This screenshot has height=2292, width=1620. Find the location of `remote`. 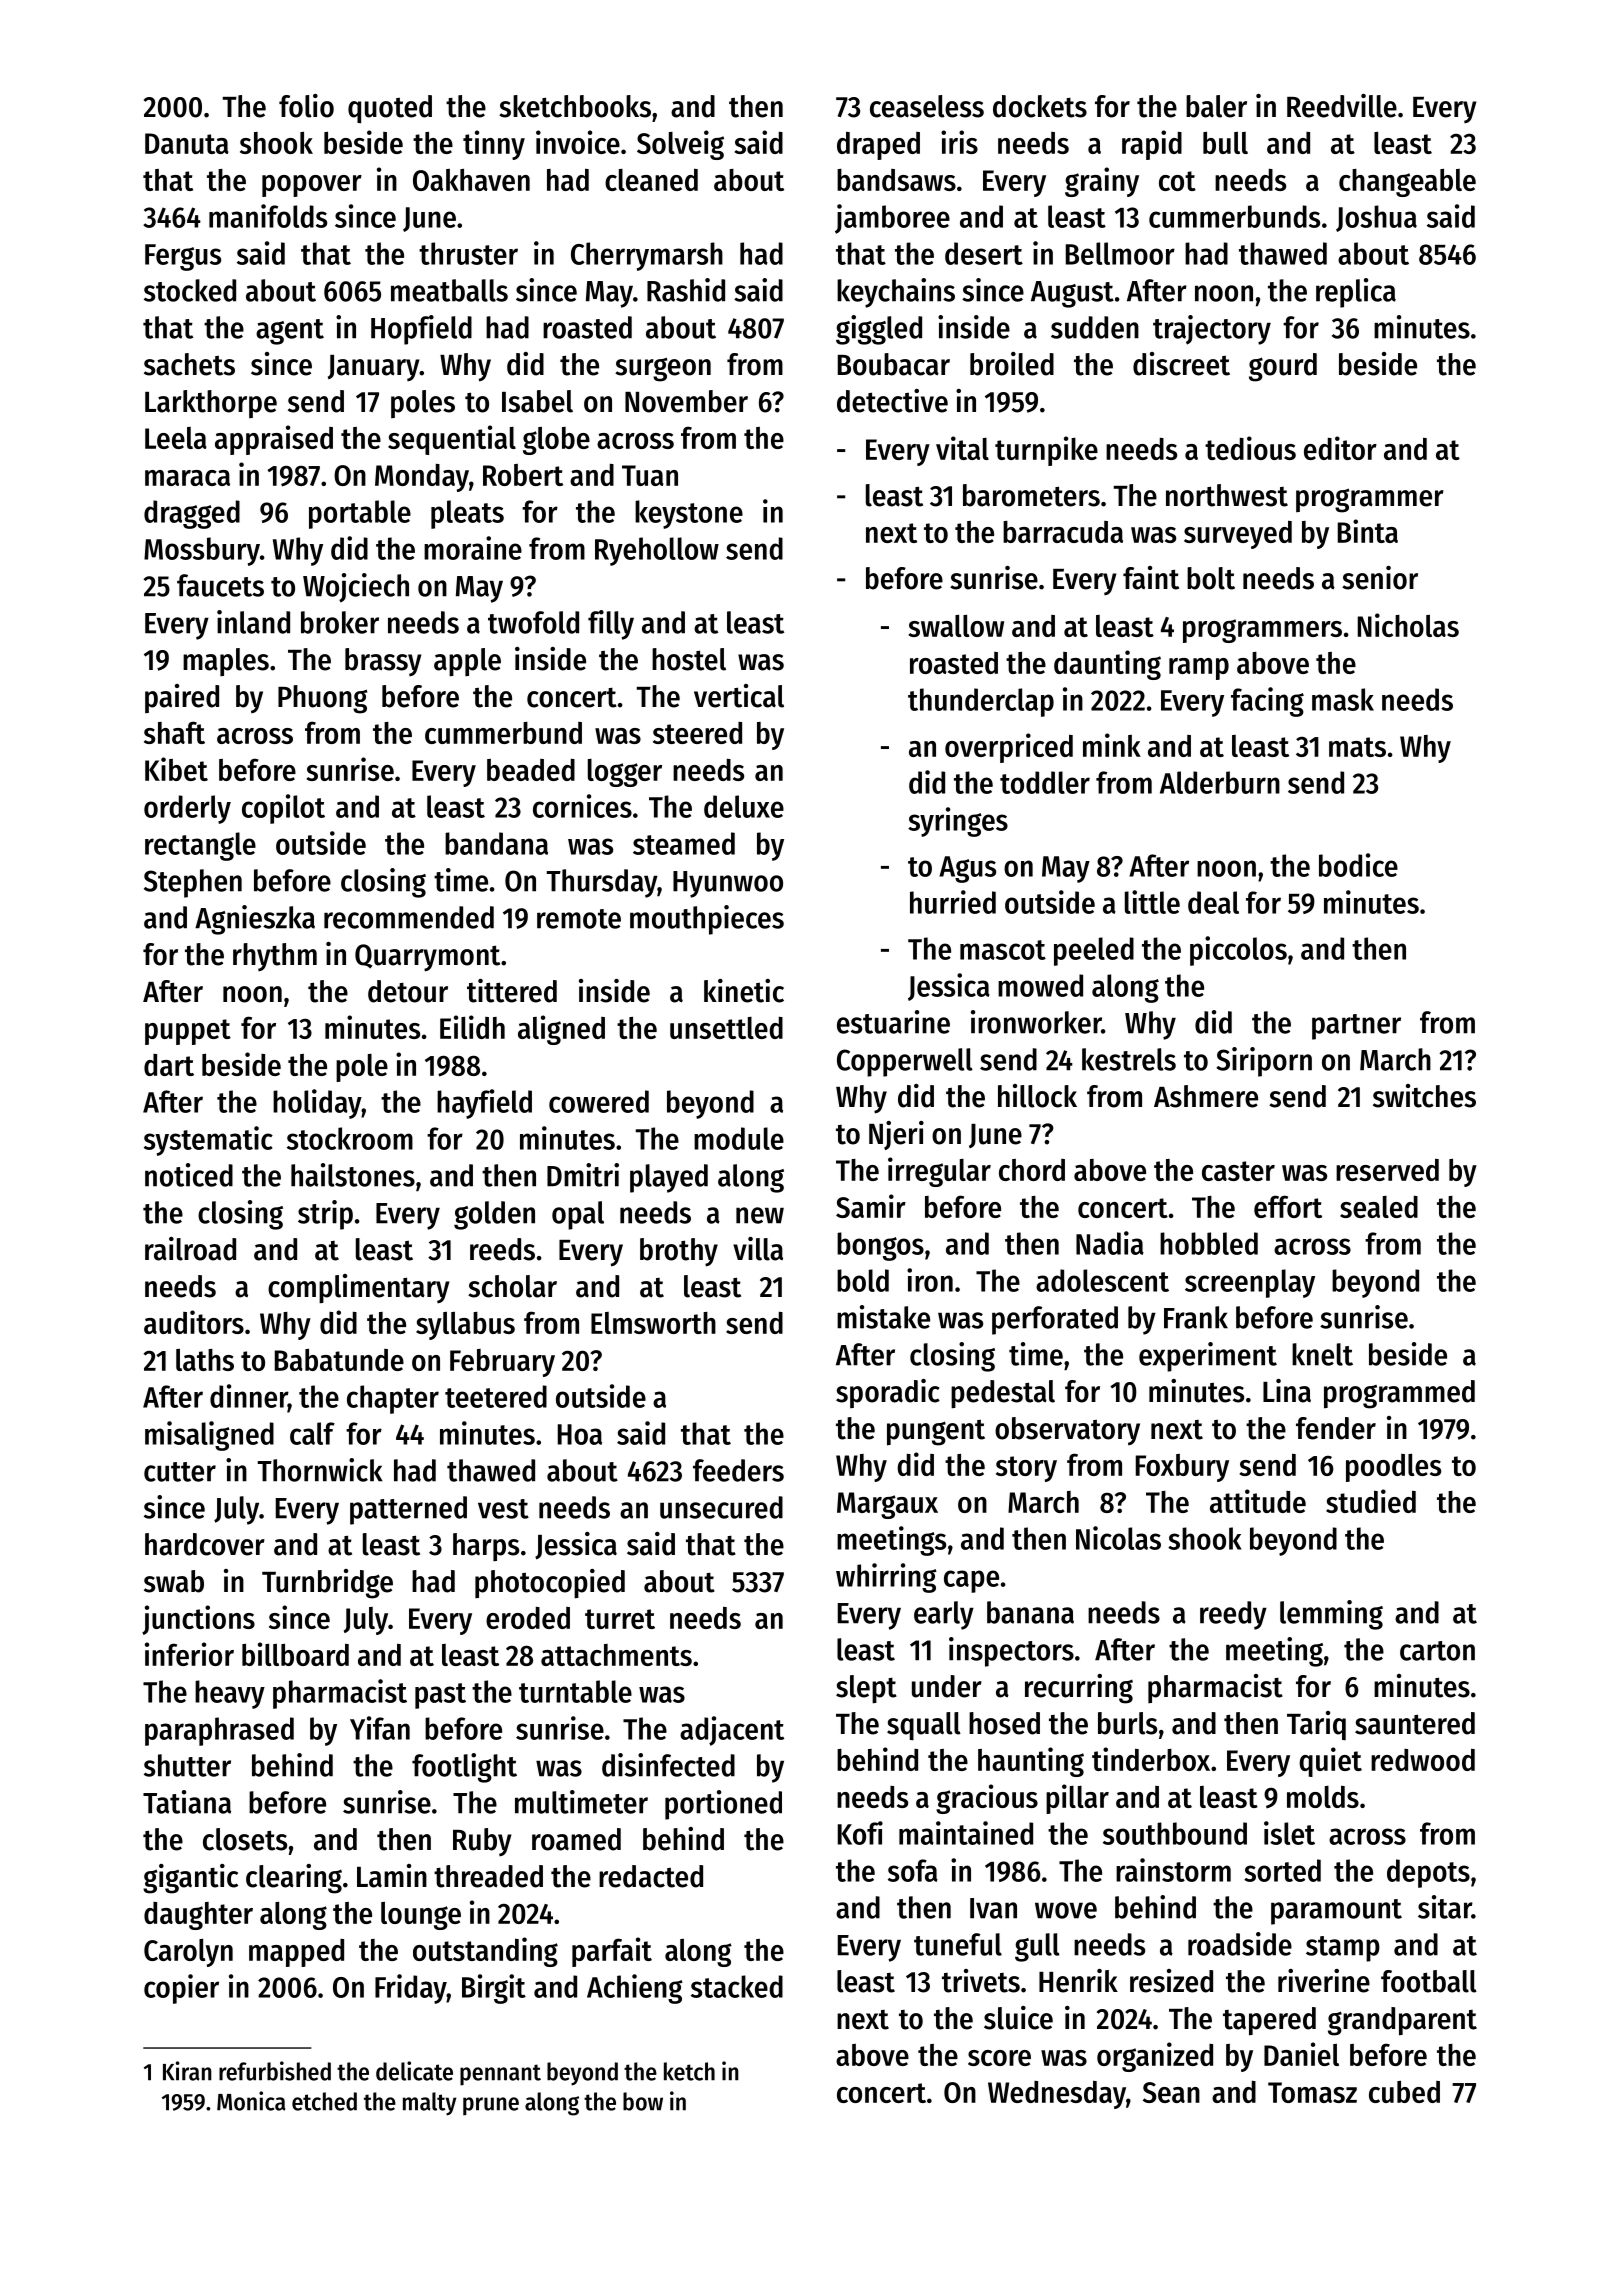

remote is located at coordinates (579, 919).
